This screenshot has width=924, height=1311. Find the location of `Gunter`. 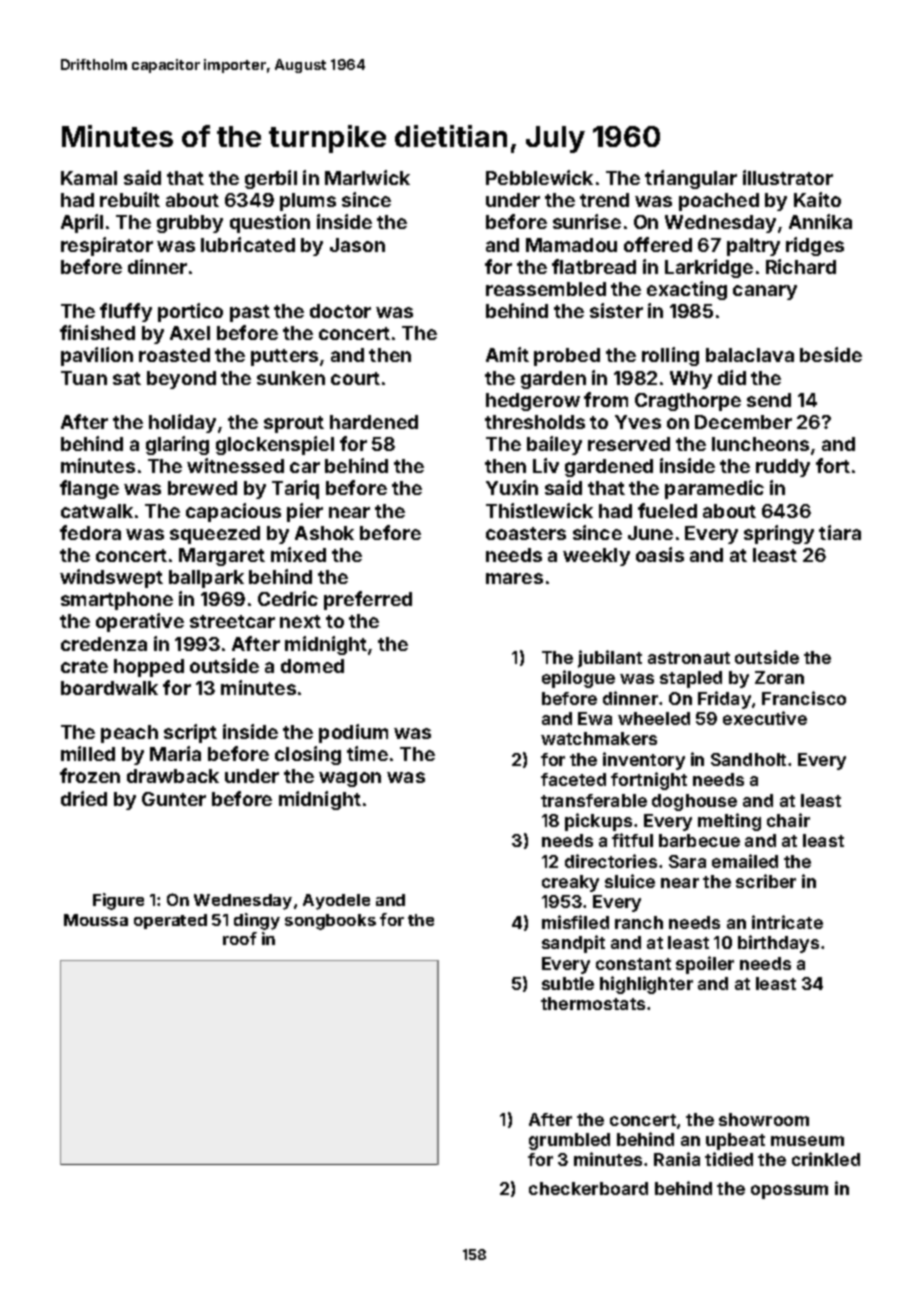

Gunter is located at coordinates (174, 799).
